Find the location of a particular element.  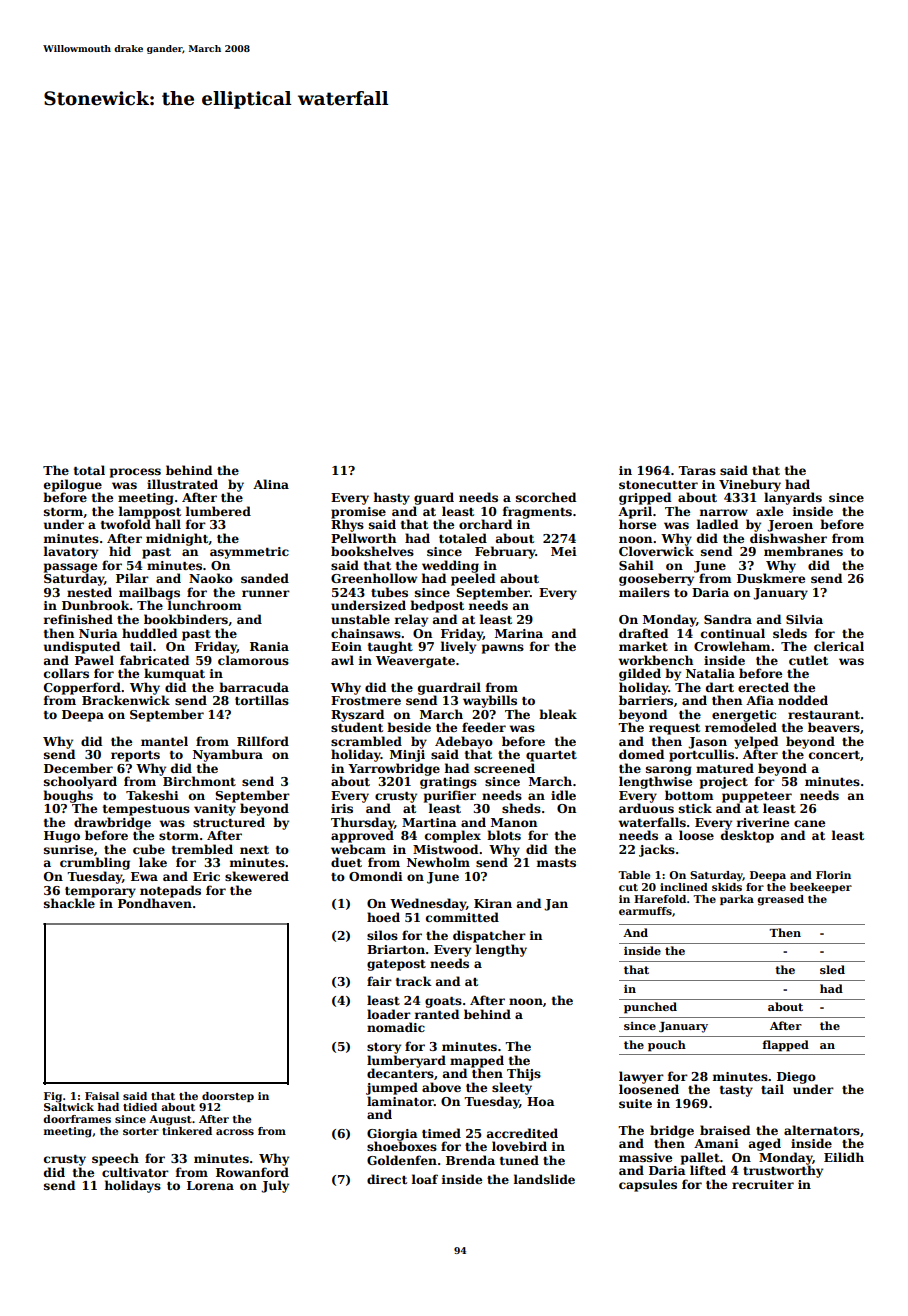

greased is located at coordinates (780, 900).
